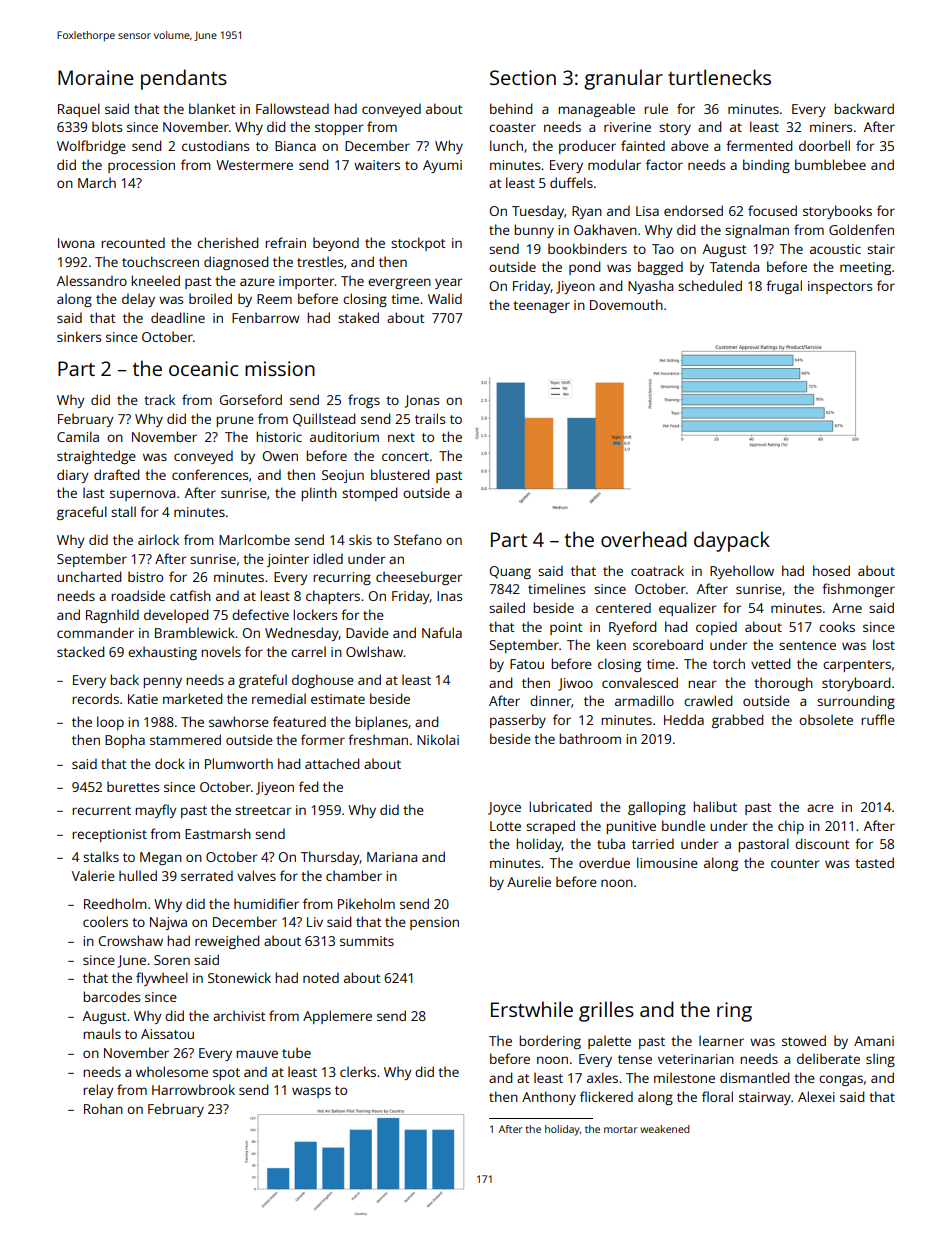 This screenshot has width=952, height=1233. Describe the element at coordinates (96, 77) in the screenshot. I see `Moraine` at that location.
